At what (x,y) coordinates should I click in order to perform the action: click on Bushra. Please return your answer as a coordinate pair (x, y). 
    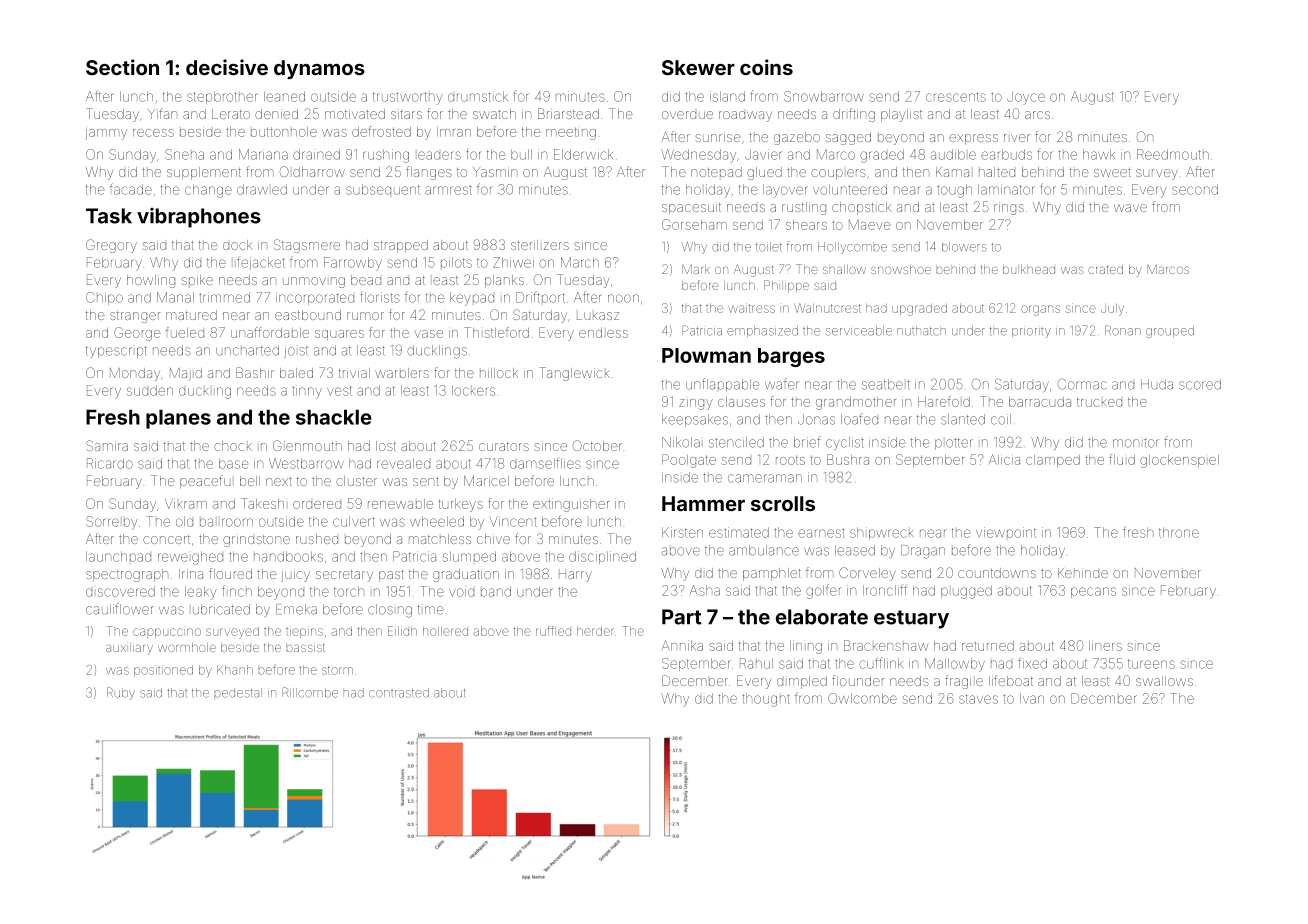
    Looking at the image, I should click on (848, 459).
